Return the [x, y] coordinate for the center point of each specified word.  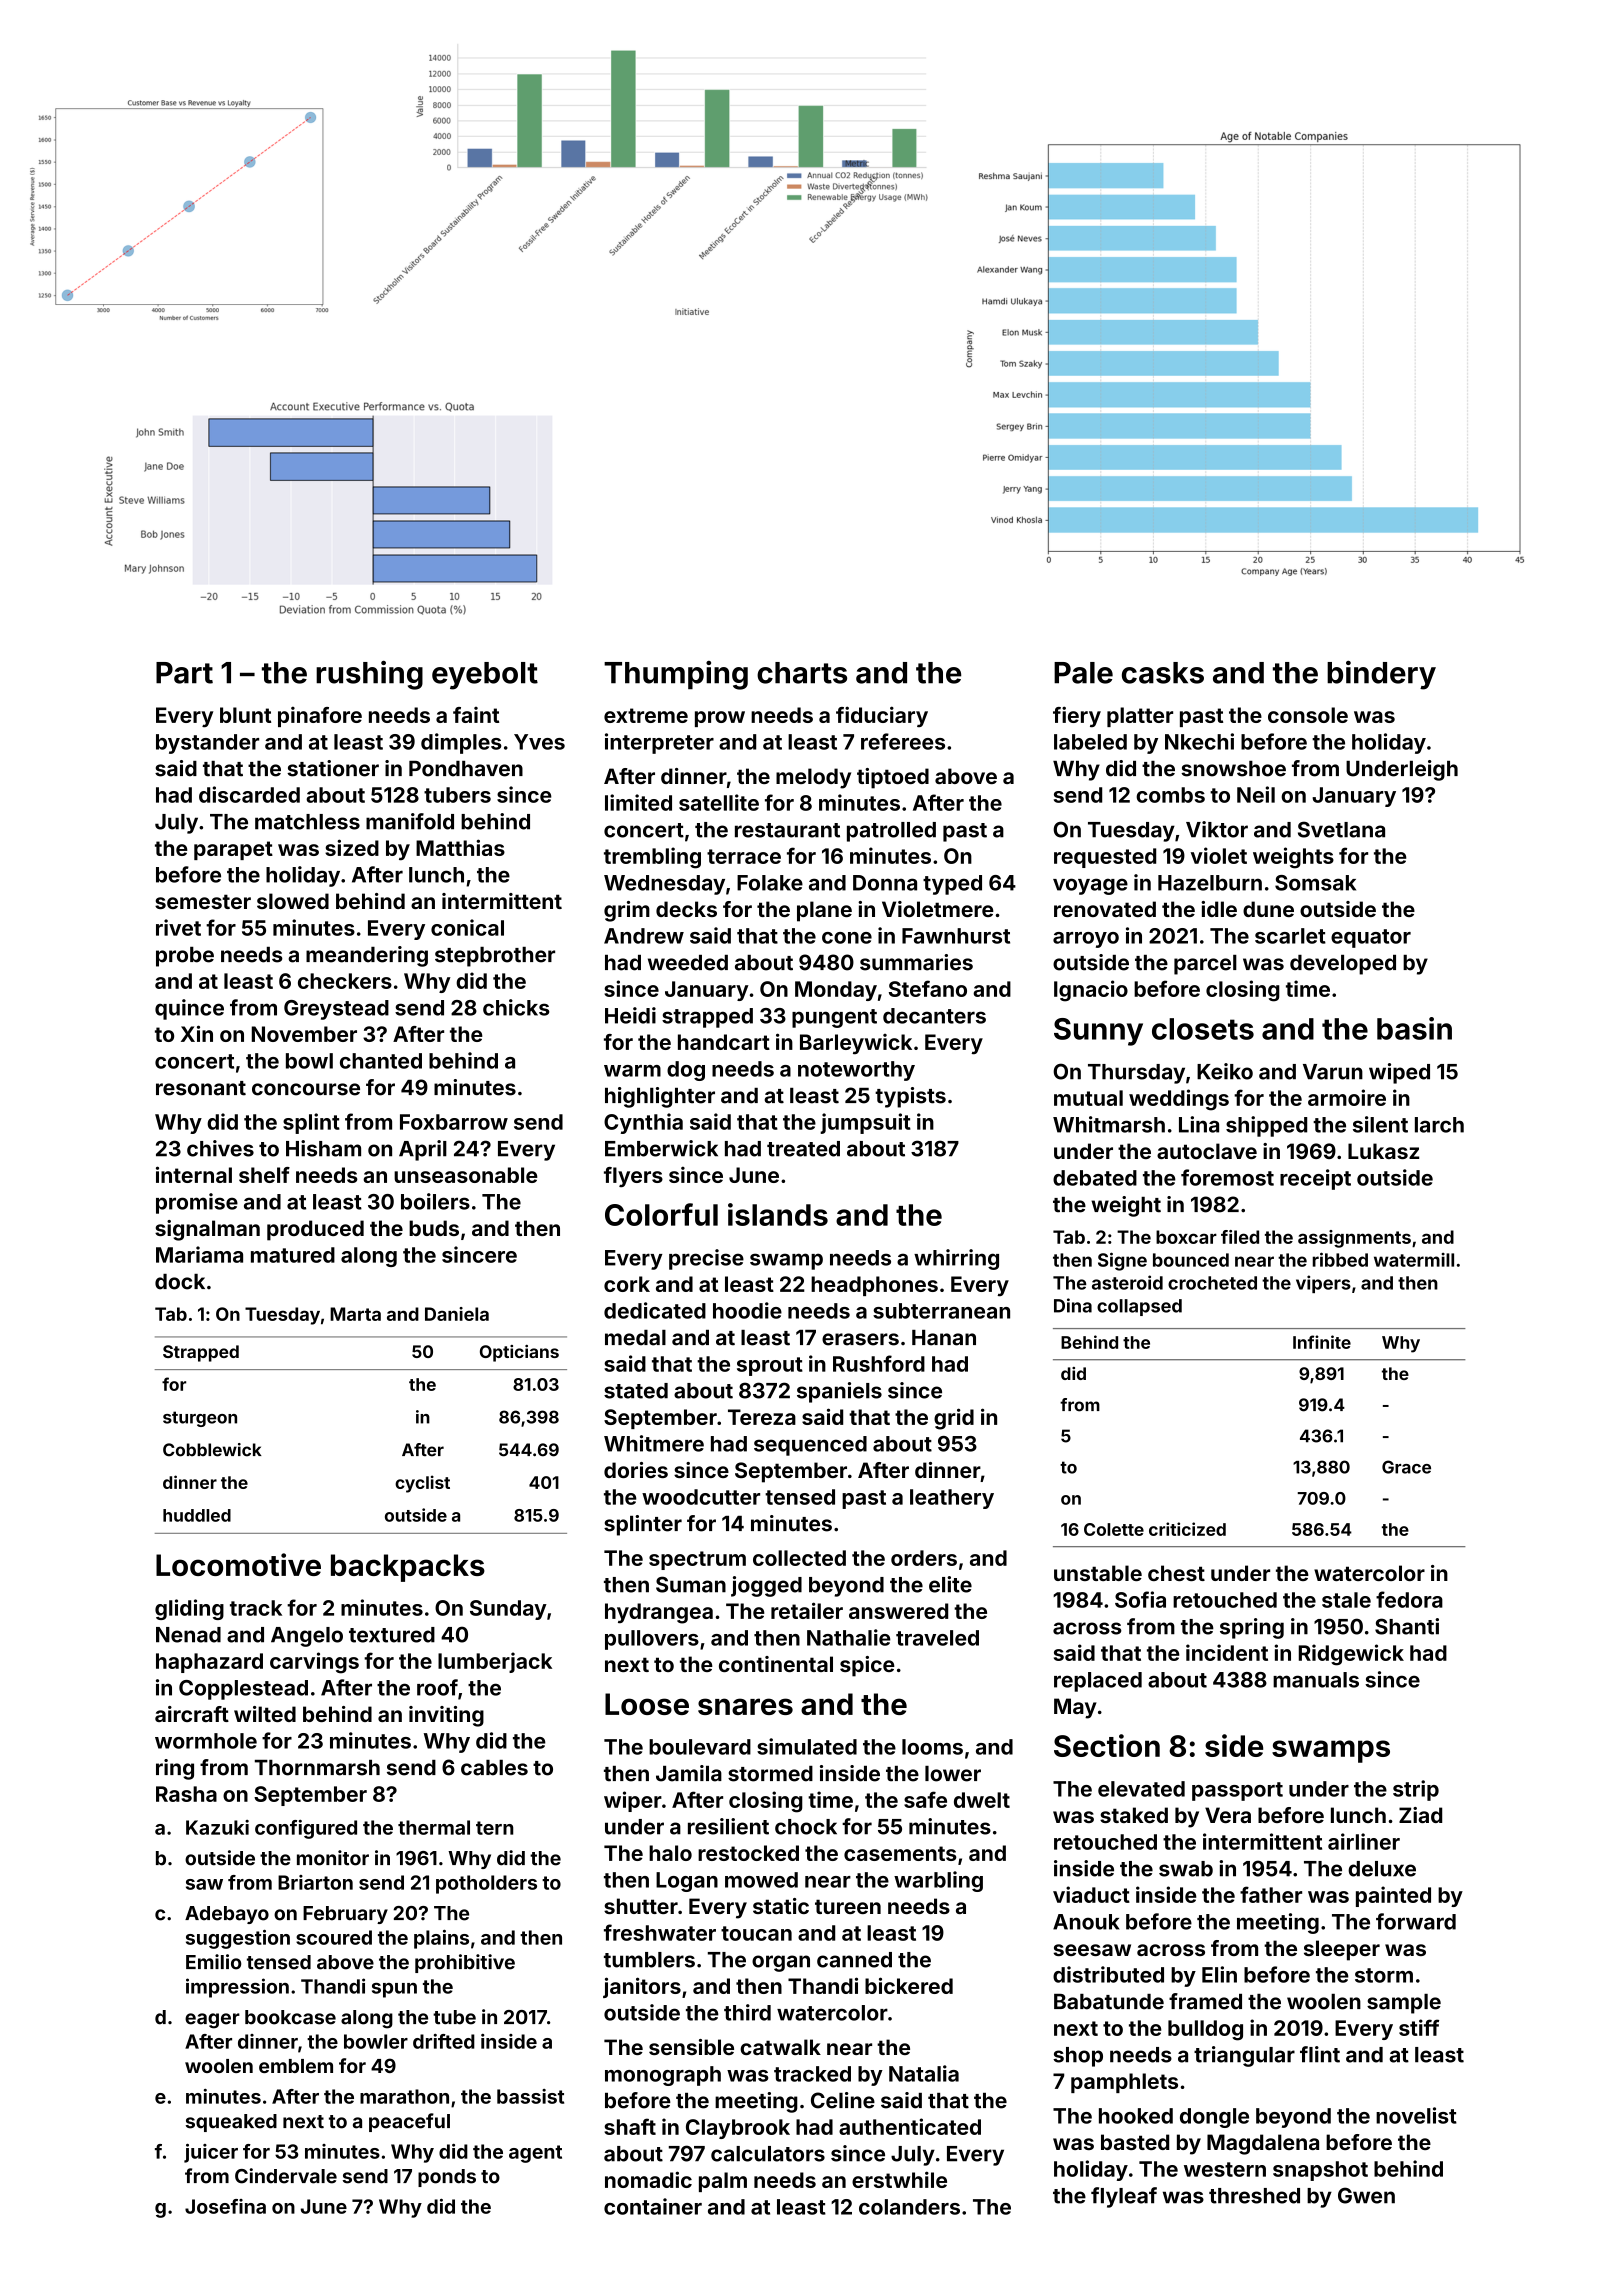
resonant [201, 1088]
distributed [1108, 1974]
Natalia [924, 2073]
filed [1240, 1237]
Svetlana [1341, 829]
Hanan [944, 1338]
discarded [249, 794]
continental [776, 1664]
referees [903, 741]
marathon [404, 2096]
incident [1227, 1652]
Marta [355, 1314]
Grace [1406, 1467]
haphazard [209, 1663]
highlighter [660, 1097]
